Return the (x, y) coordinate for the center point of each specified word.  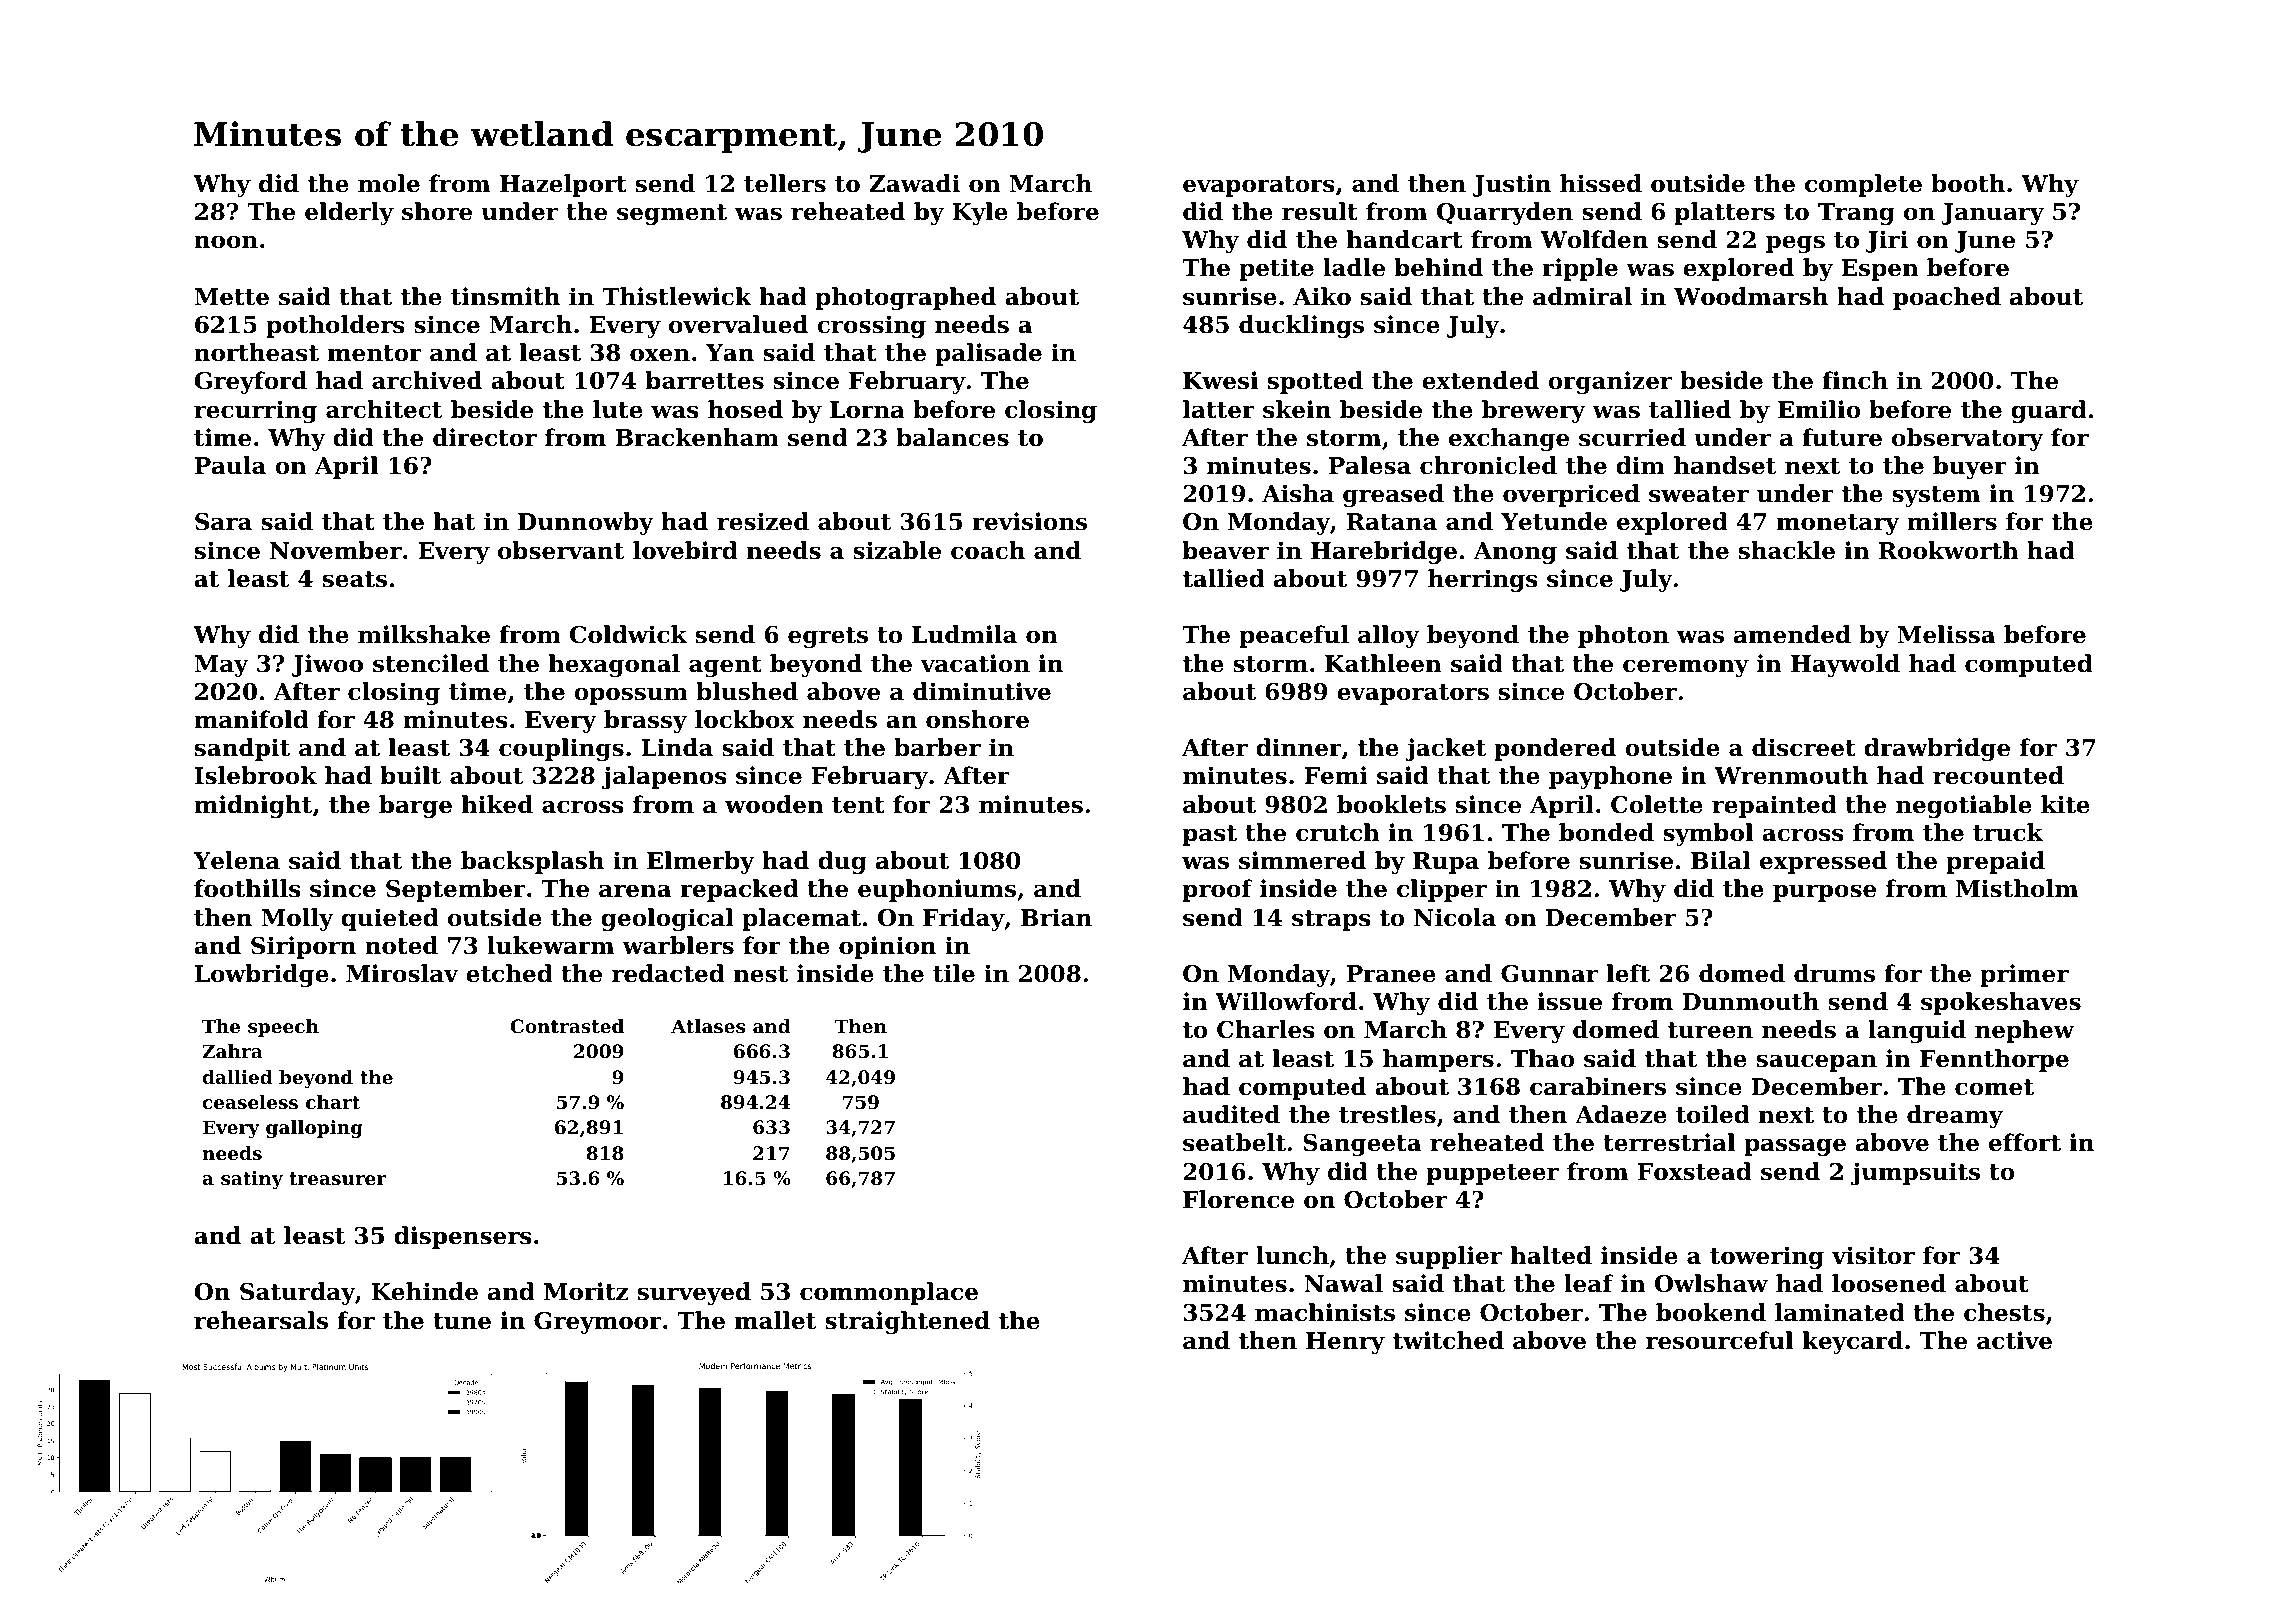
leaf (1589, 1283)
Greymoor (598, 1323)
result (1320, 211)
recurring (255, 411)
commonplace (889, 1293)
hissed (1601, 183)
